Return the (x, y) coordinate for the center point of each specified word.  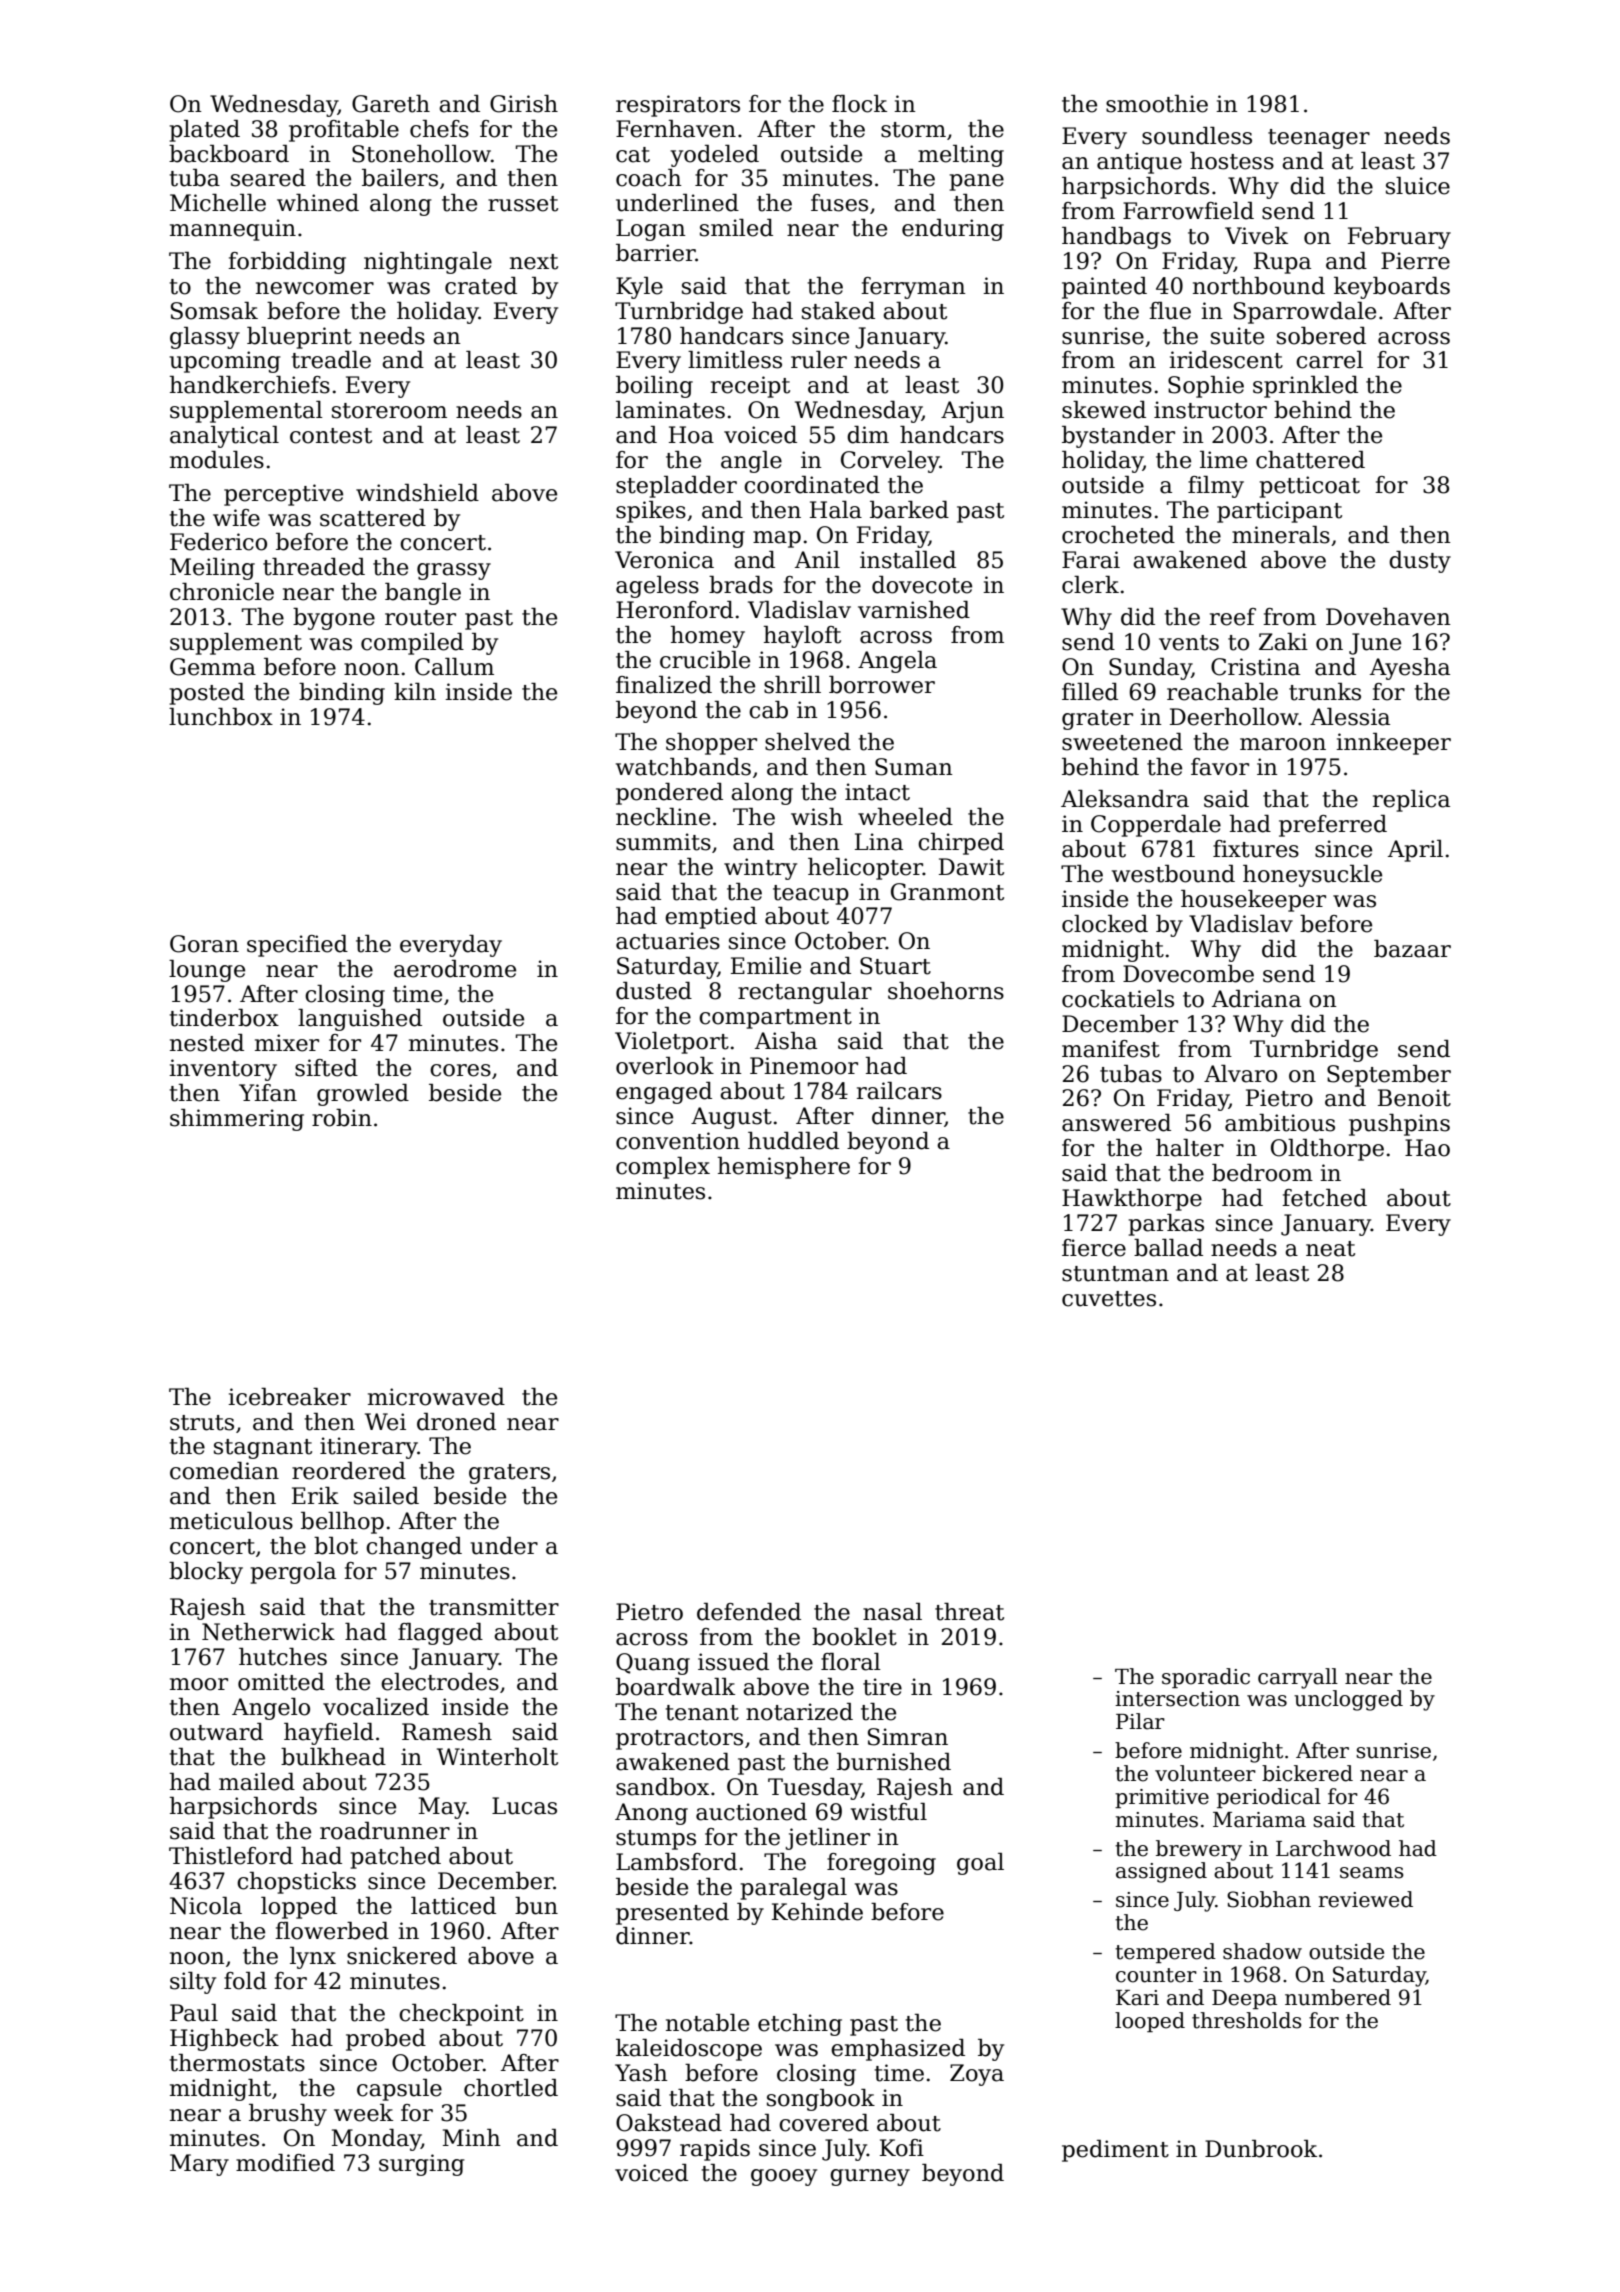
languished (360, 1020)
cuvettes (1109, 1299)
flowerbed (332, 1931)
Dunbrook (1261, 2149)
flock (859, 104)
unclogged (1348, 1700)
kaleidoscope (689, 2050)
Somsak (214, 311)
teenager (1319, 139)
